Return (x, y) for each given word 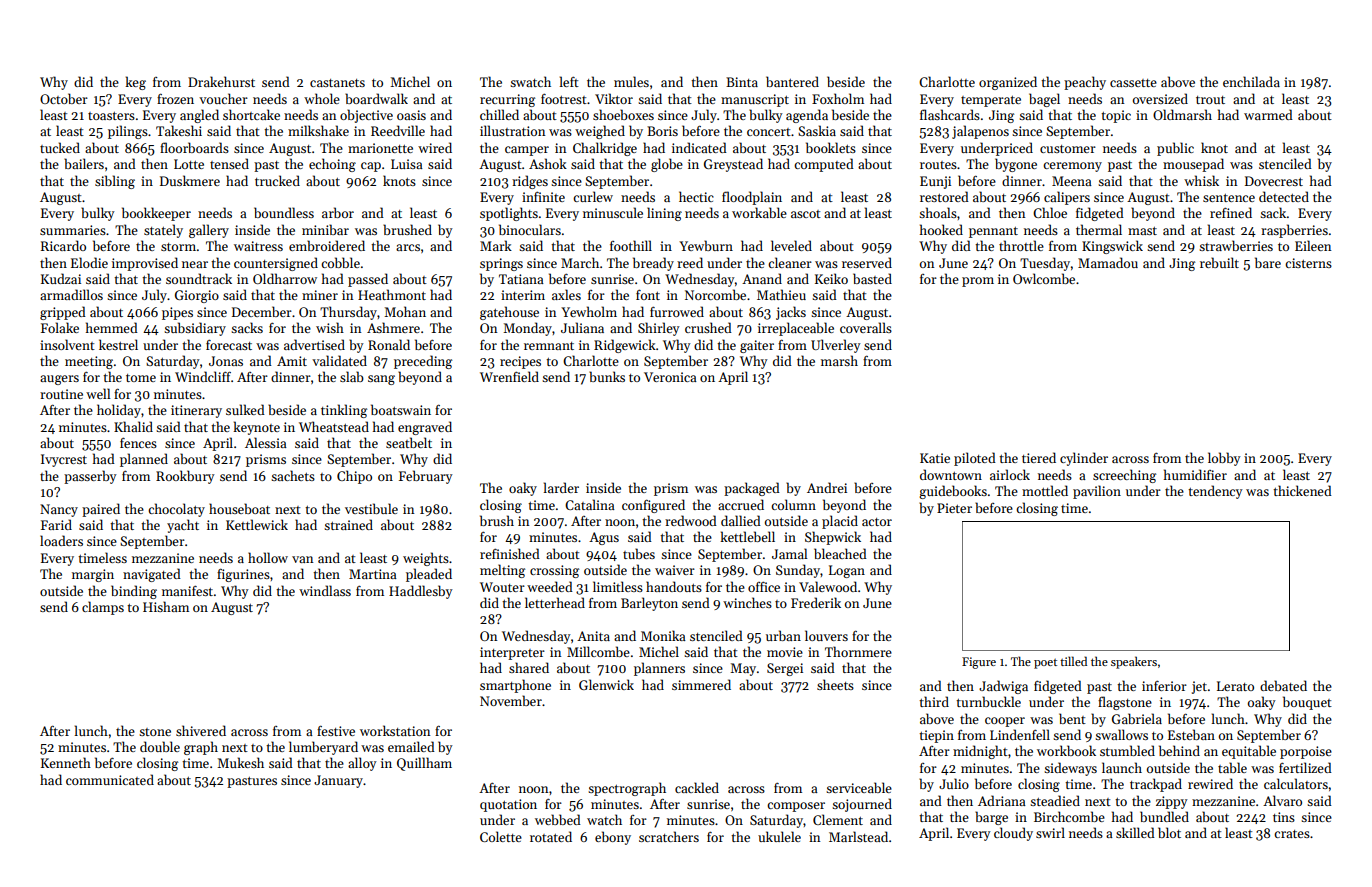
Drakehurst (221, 81)
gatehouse (509, 313)
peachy (1085, 83)
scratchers (669, 836)
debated (1283, 685)
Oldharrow (285, 278)
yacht (183, 526)
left (569, 81)
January (338, 781)
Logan (847, 571)
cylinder (1084, 459)
